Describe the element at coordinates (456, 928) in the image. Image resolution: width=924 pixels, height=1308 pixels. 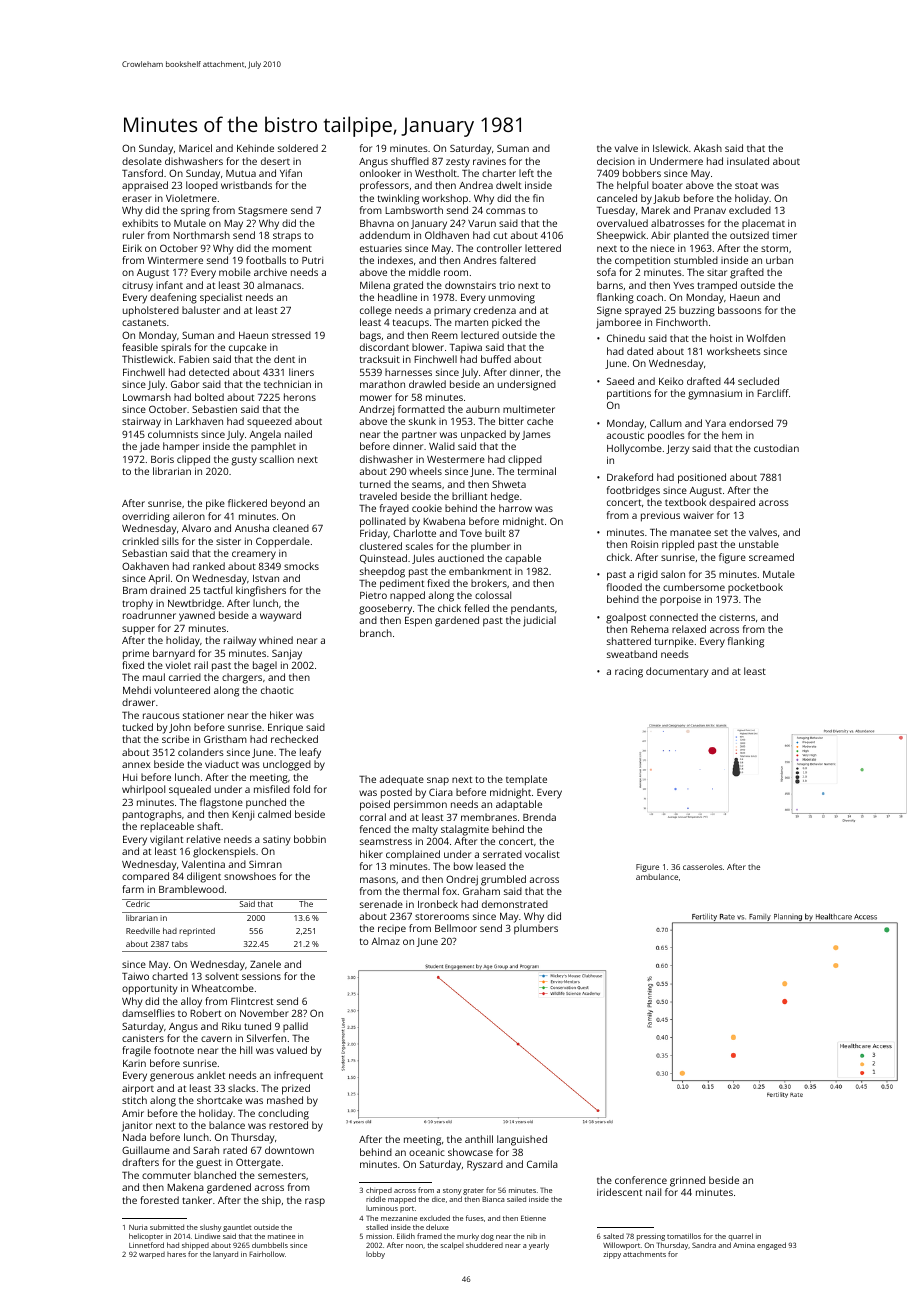
I see `Bellmoor` at that location.
